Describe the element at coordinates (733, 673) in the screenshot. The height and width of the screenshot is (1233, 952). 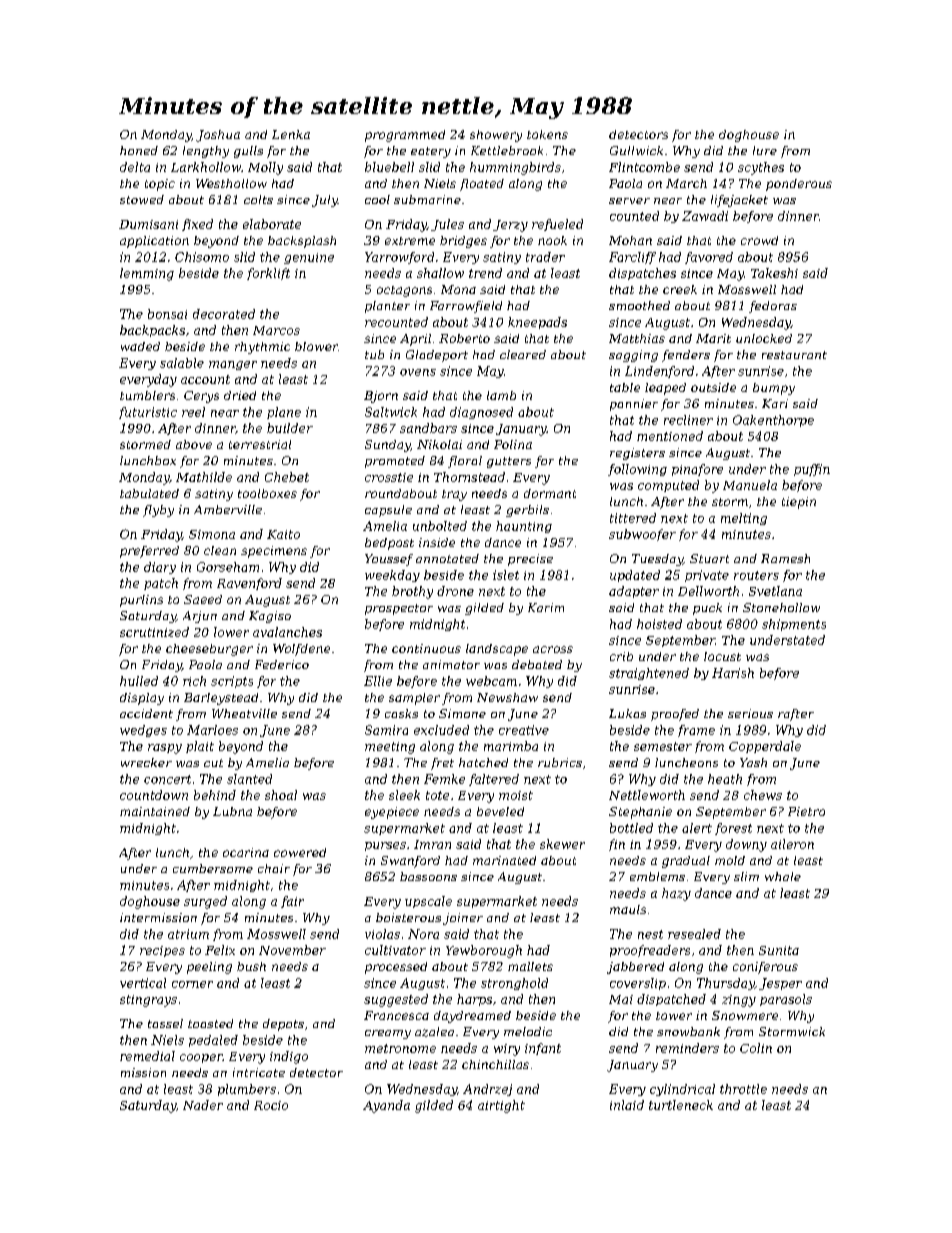
I see `Harish` at that location.
